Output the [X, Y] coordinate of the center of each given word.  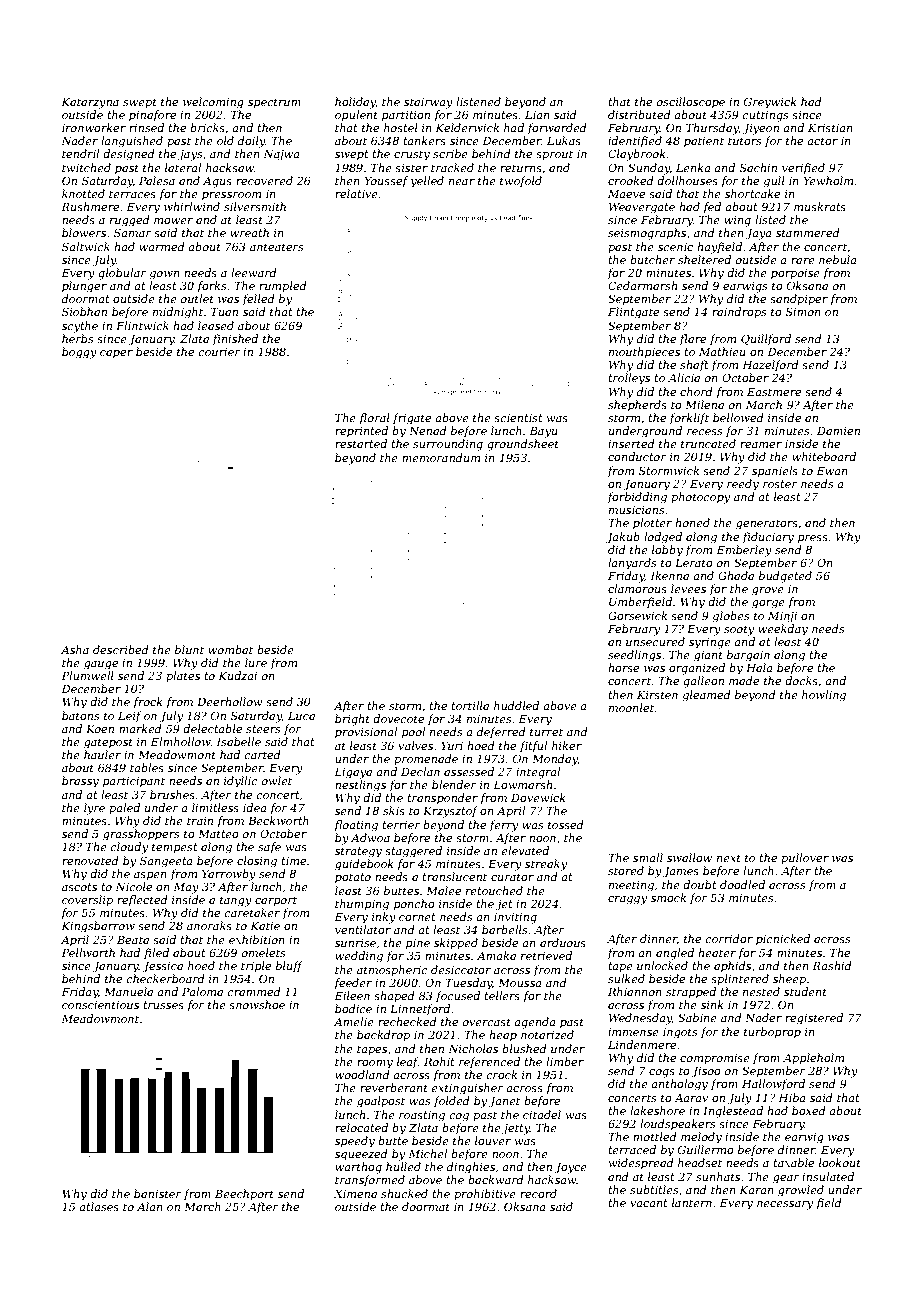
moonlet [631, 707]
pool [413, 733]
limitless [215, 807]
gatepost [108, 743]
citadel [542, 1114]
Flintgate [633, 313]
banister [158, 1193]
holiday [355, 103]
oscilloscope [691, 103]
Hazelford [770, 365]
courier [220, 352]
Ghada [736, 575]
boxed [809, 1110]
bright [352, 720]
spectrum [274, 103]
